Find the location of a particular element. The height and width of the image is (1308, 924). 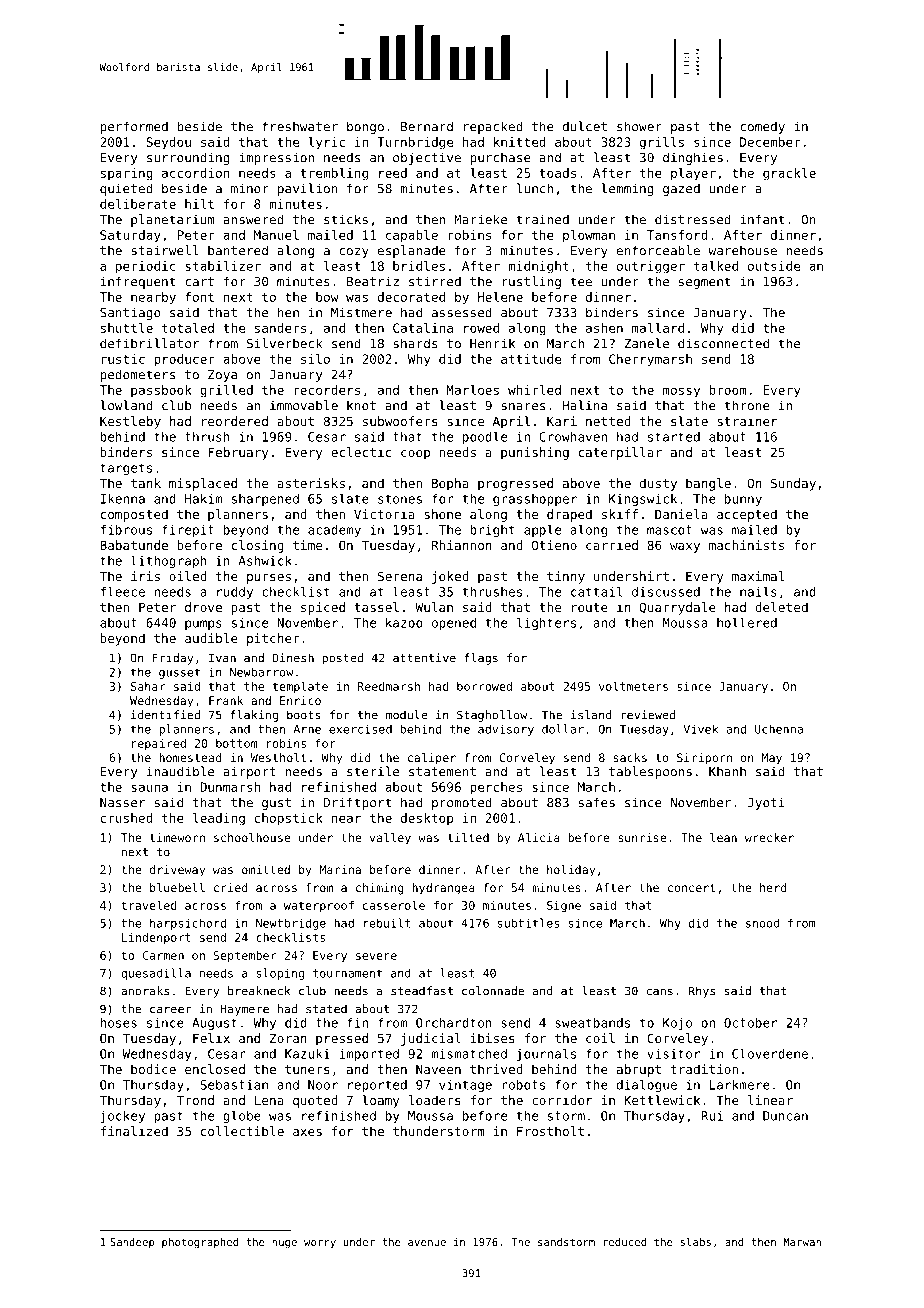

deliberate is located at coordinates (138, 204).
